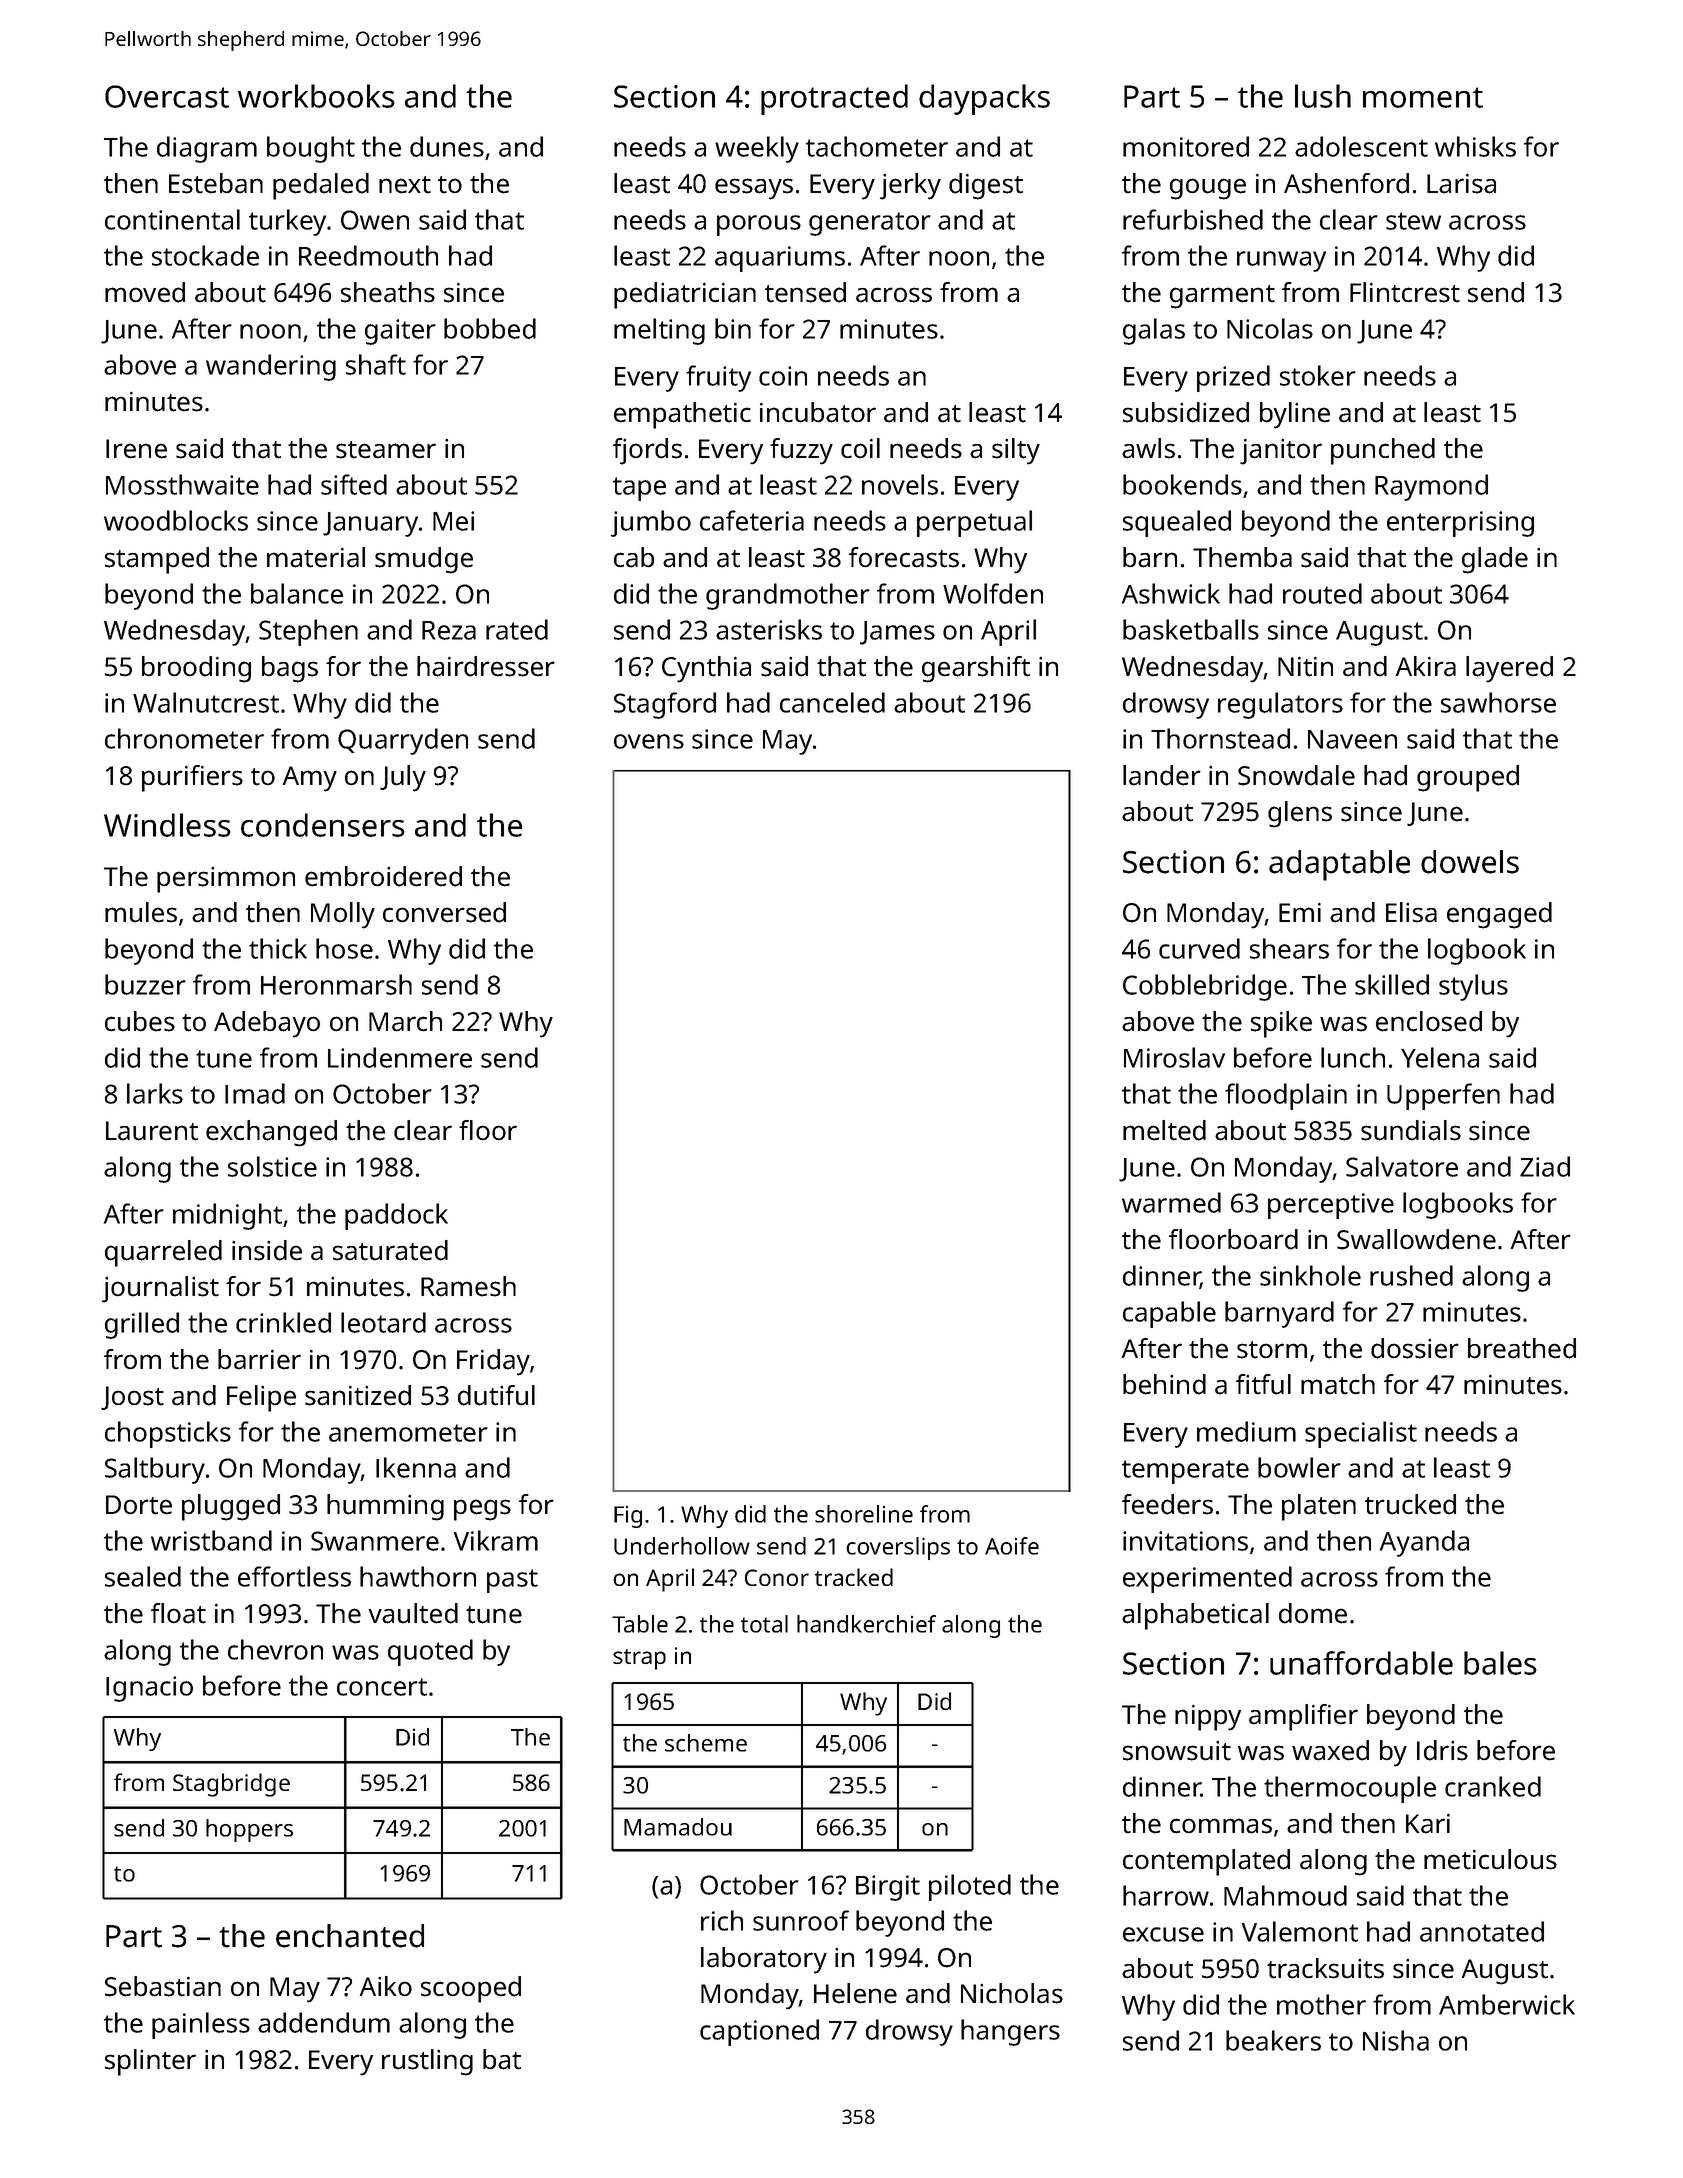 This screenshot has height=2178, width=1683. What do you see at coordinates (1460, 524) in the screenshot?
I see `enterprising` at bounding box center [1460, 524].
